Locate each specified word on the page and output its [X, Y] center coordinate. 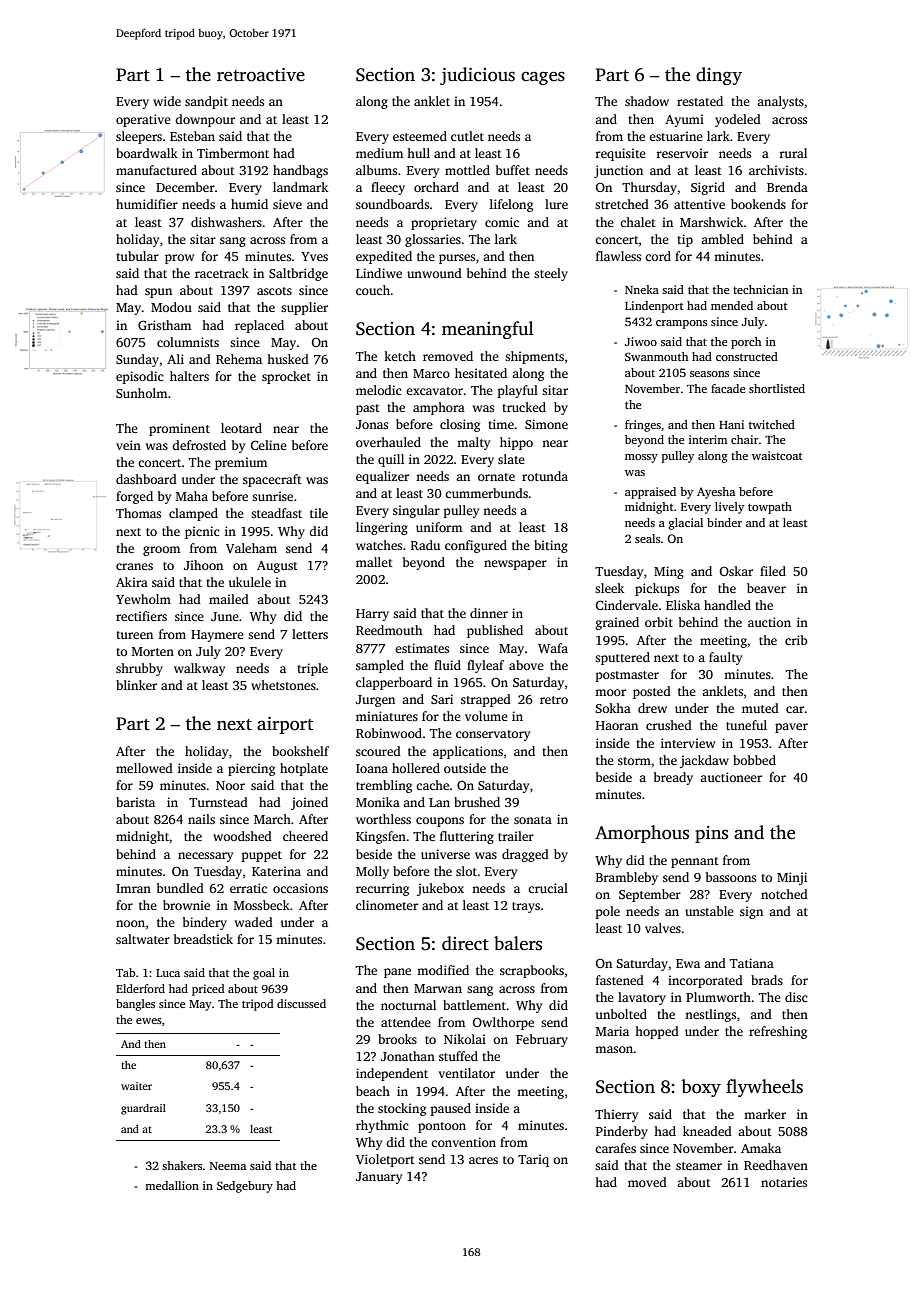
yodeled [738, 120]
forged [134, 497]
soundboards [392, 204]
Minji [792, 878]
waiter [136, 1086]
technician [760, 289]
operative [143, 120]
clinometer [387, 905]
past [368, 409]
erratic [248, 888]
